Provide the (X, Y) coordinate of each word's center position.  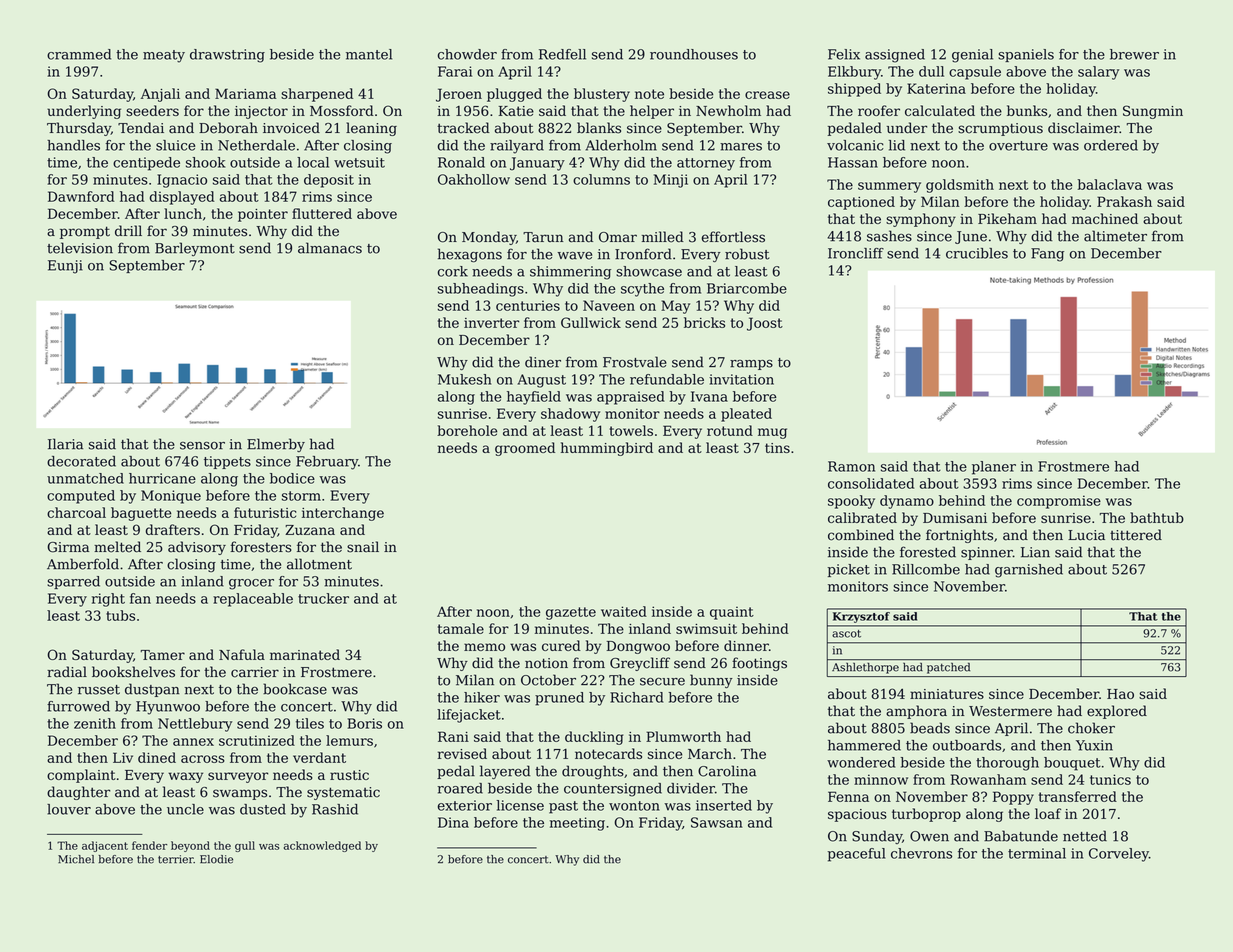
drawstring (227, 56)
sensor (202, 446)
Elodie (216, 859)
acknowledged (322, 846)
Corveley (1119, 855)
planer (994, 468)
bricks (704, 322)
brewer (1134, 54)
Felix (844, 54)
